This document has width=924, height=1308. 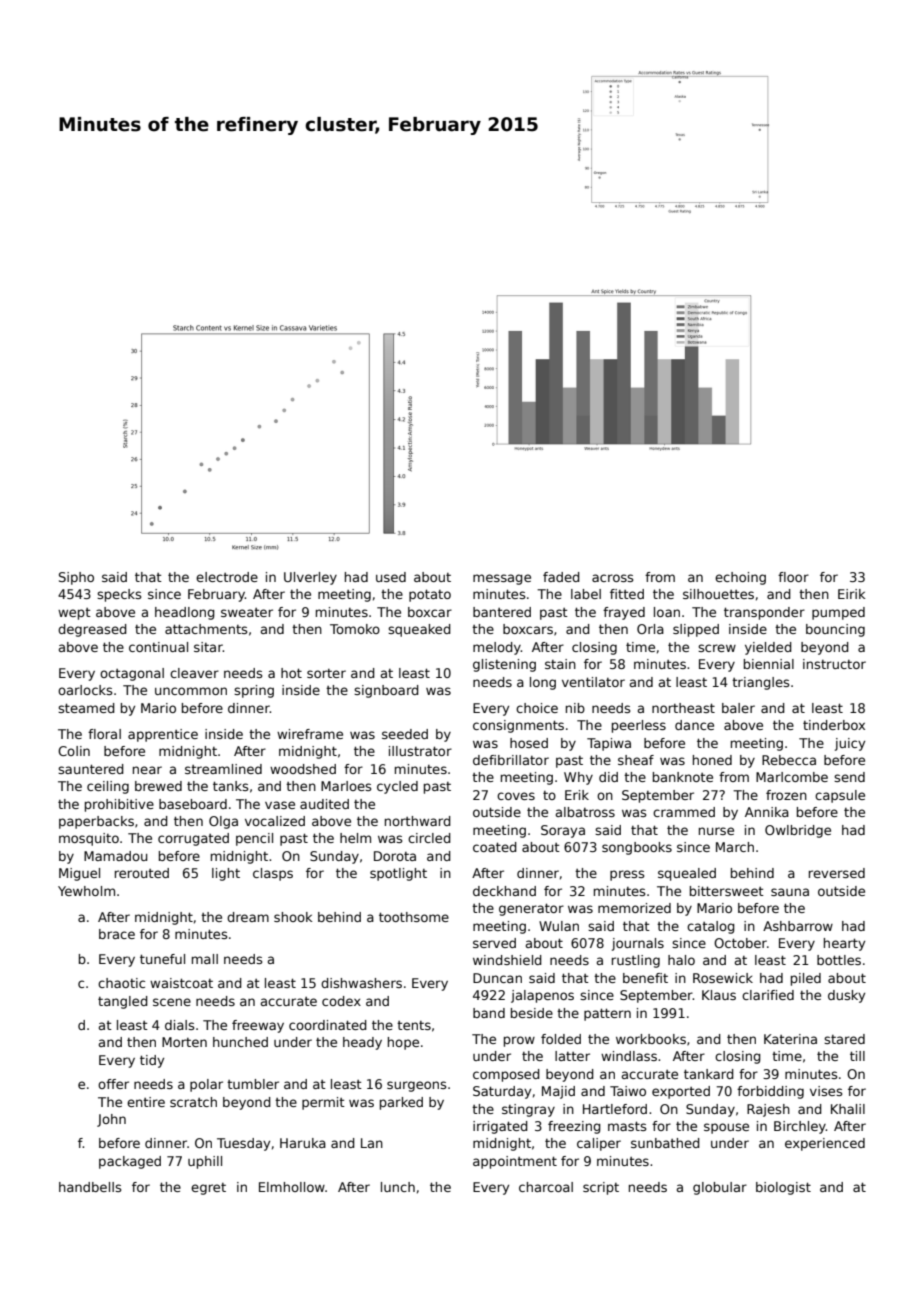 I want to click on tinderbox, so click(x=834, y=725).
